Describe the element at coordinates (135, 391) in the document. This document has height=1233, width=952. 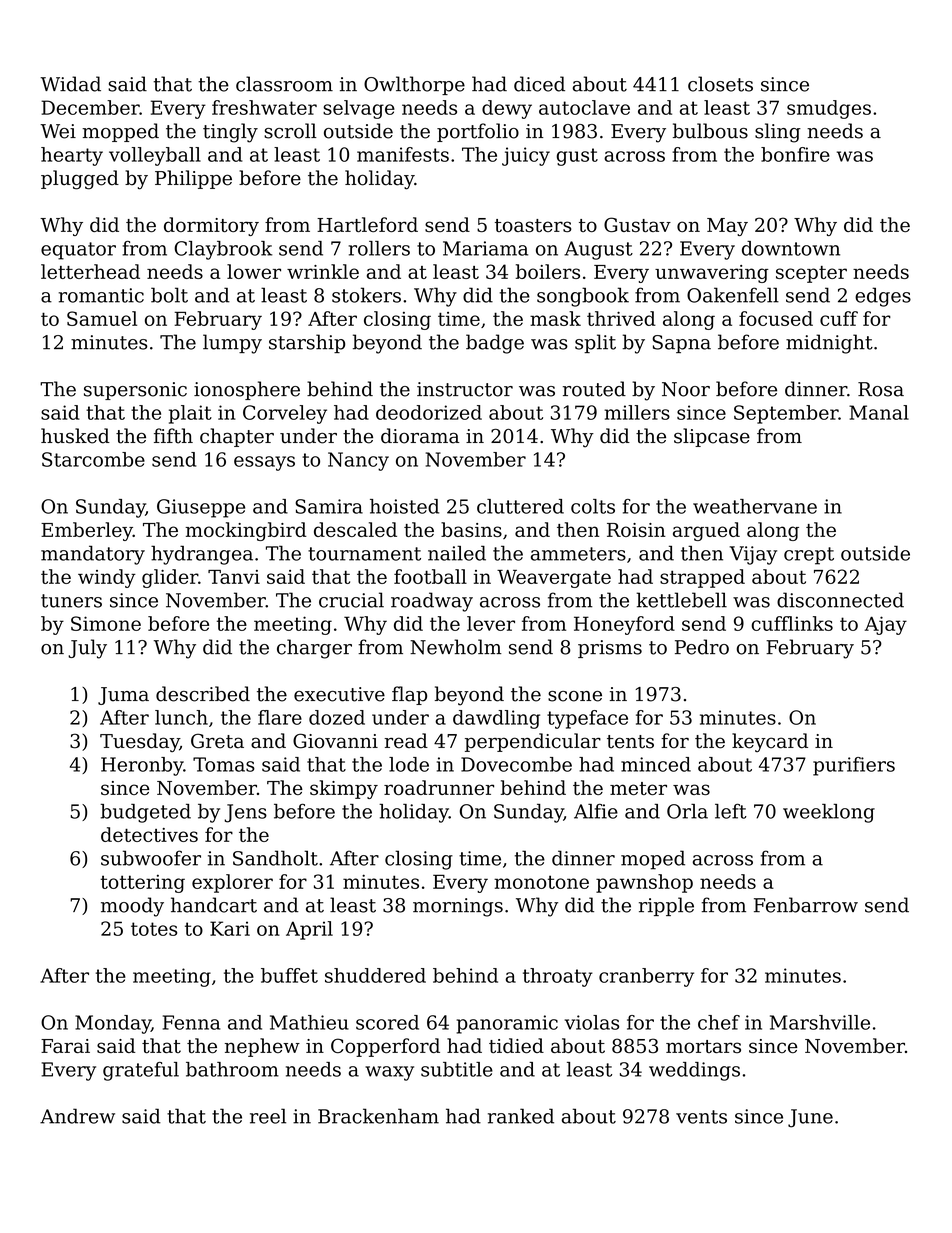
I see `supersonic` at that location.
